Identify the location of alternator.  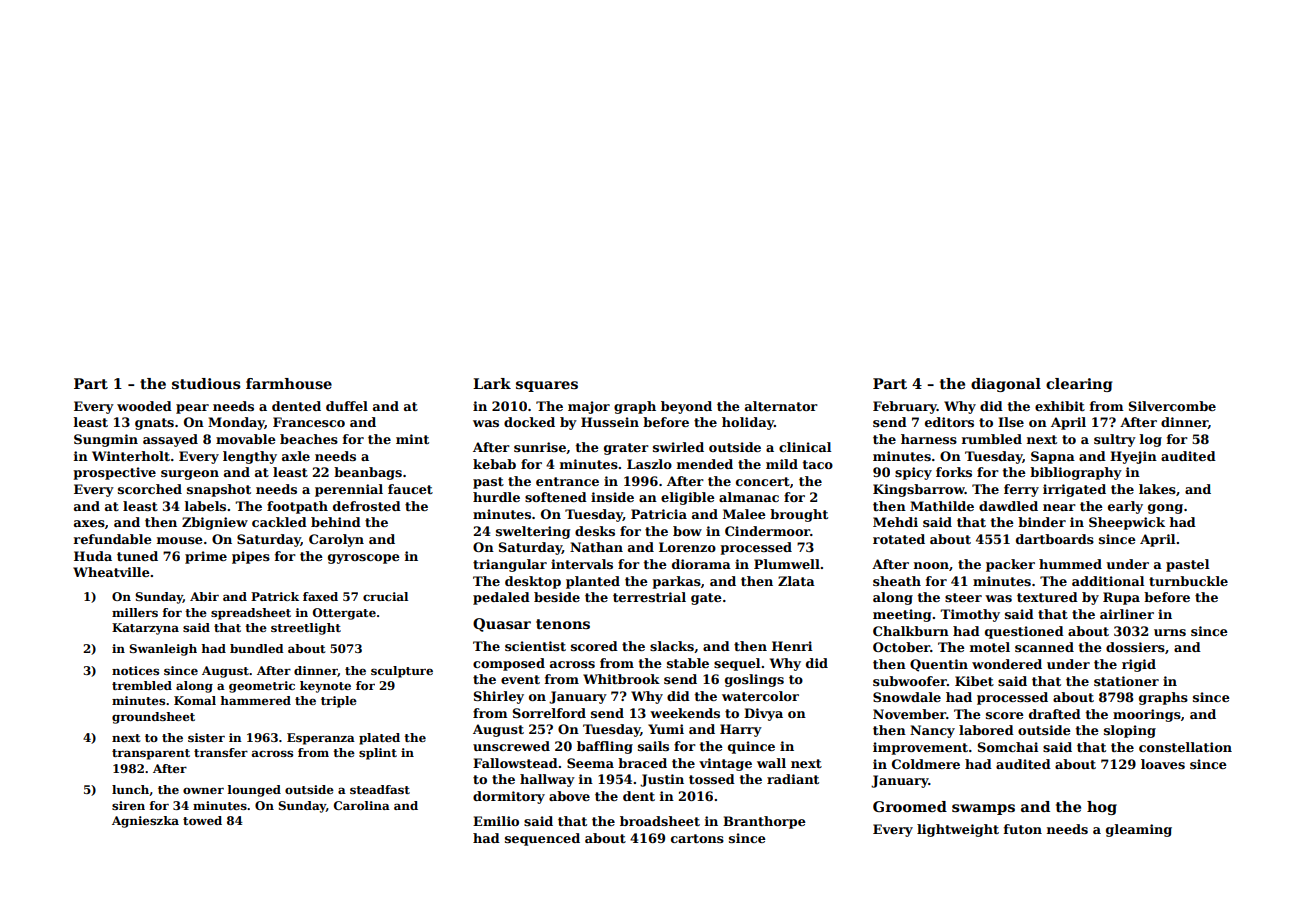
(781, 406).
